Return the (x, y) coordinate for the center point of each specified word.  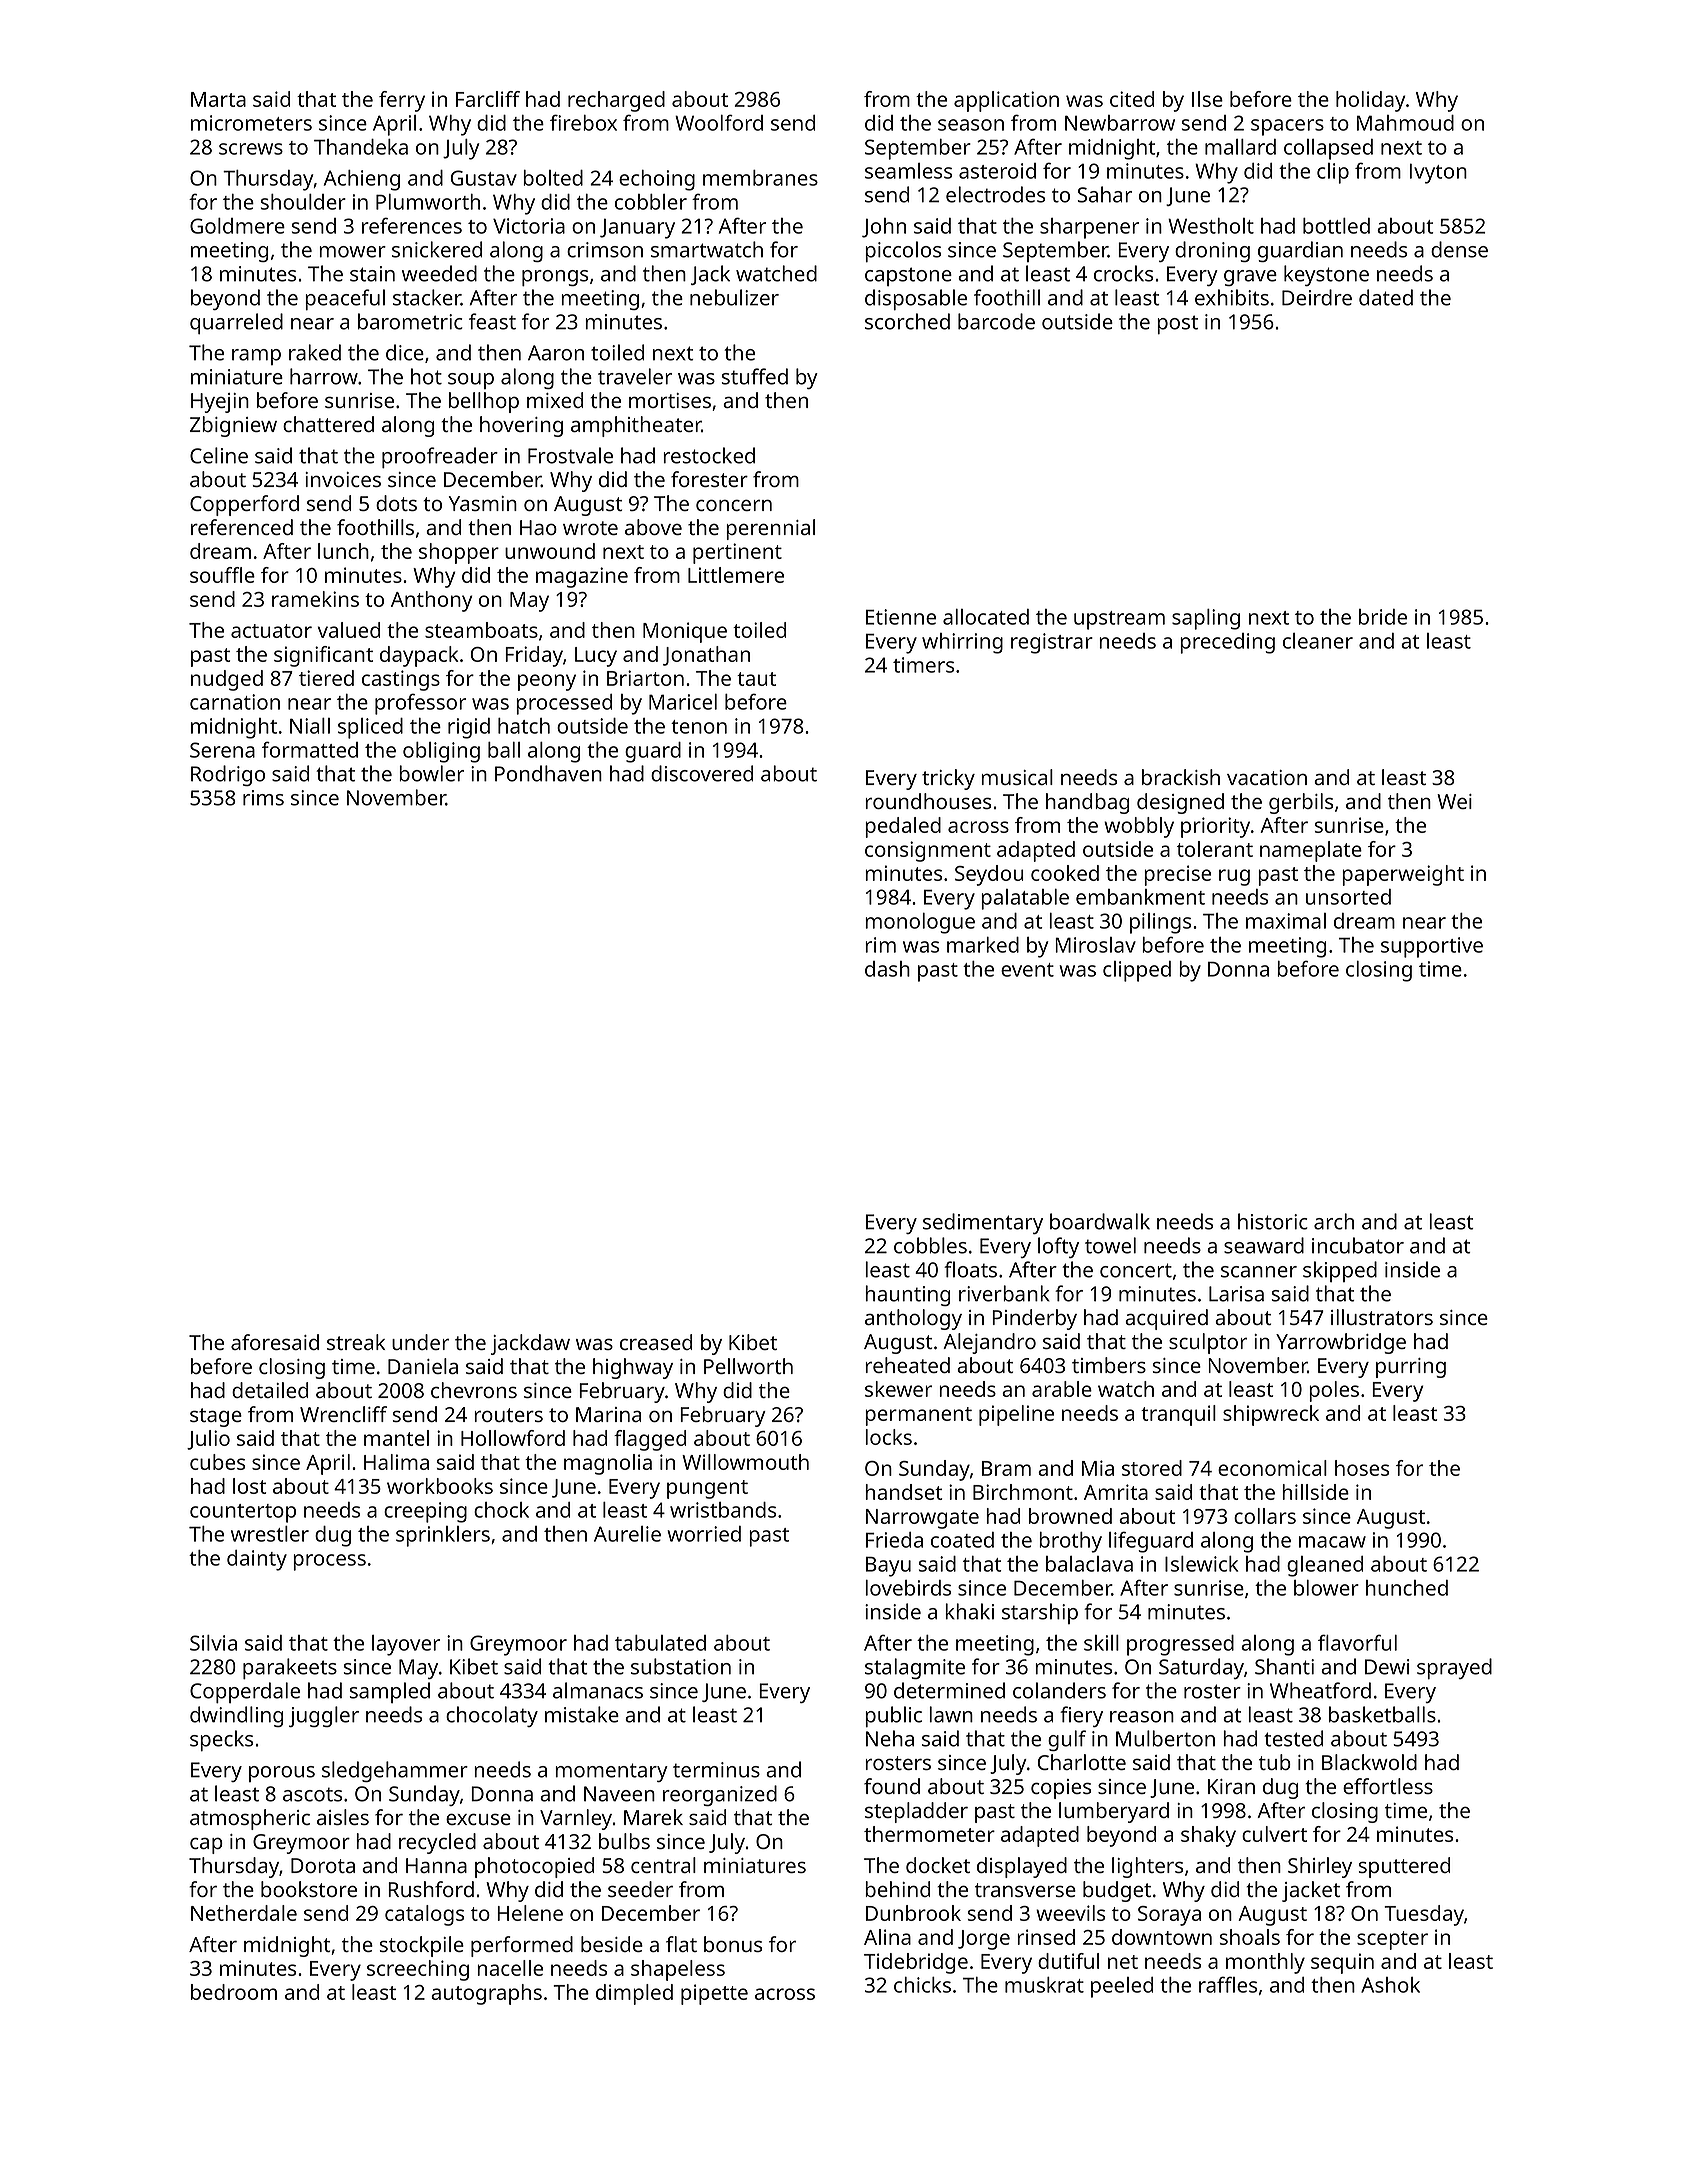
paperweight (1403, 875)
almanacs (598, 1690)
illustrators (1382, 1317)
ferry (402, 101)
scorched (907, 321)
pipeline (1016, 1415)
